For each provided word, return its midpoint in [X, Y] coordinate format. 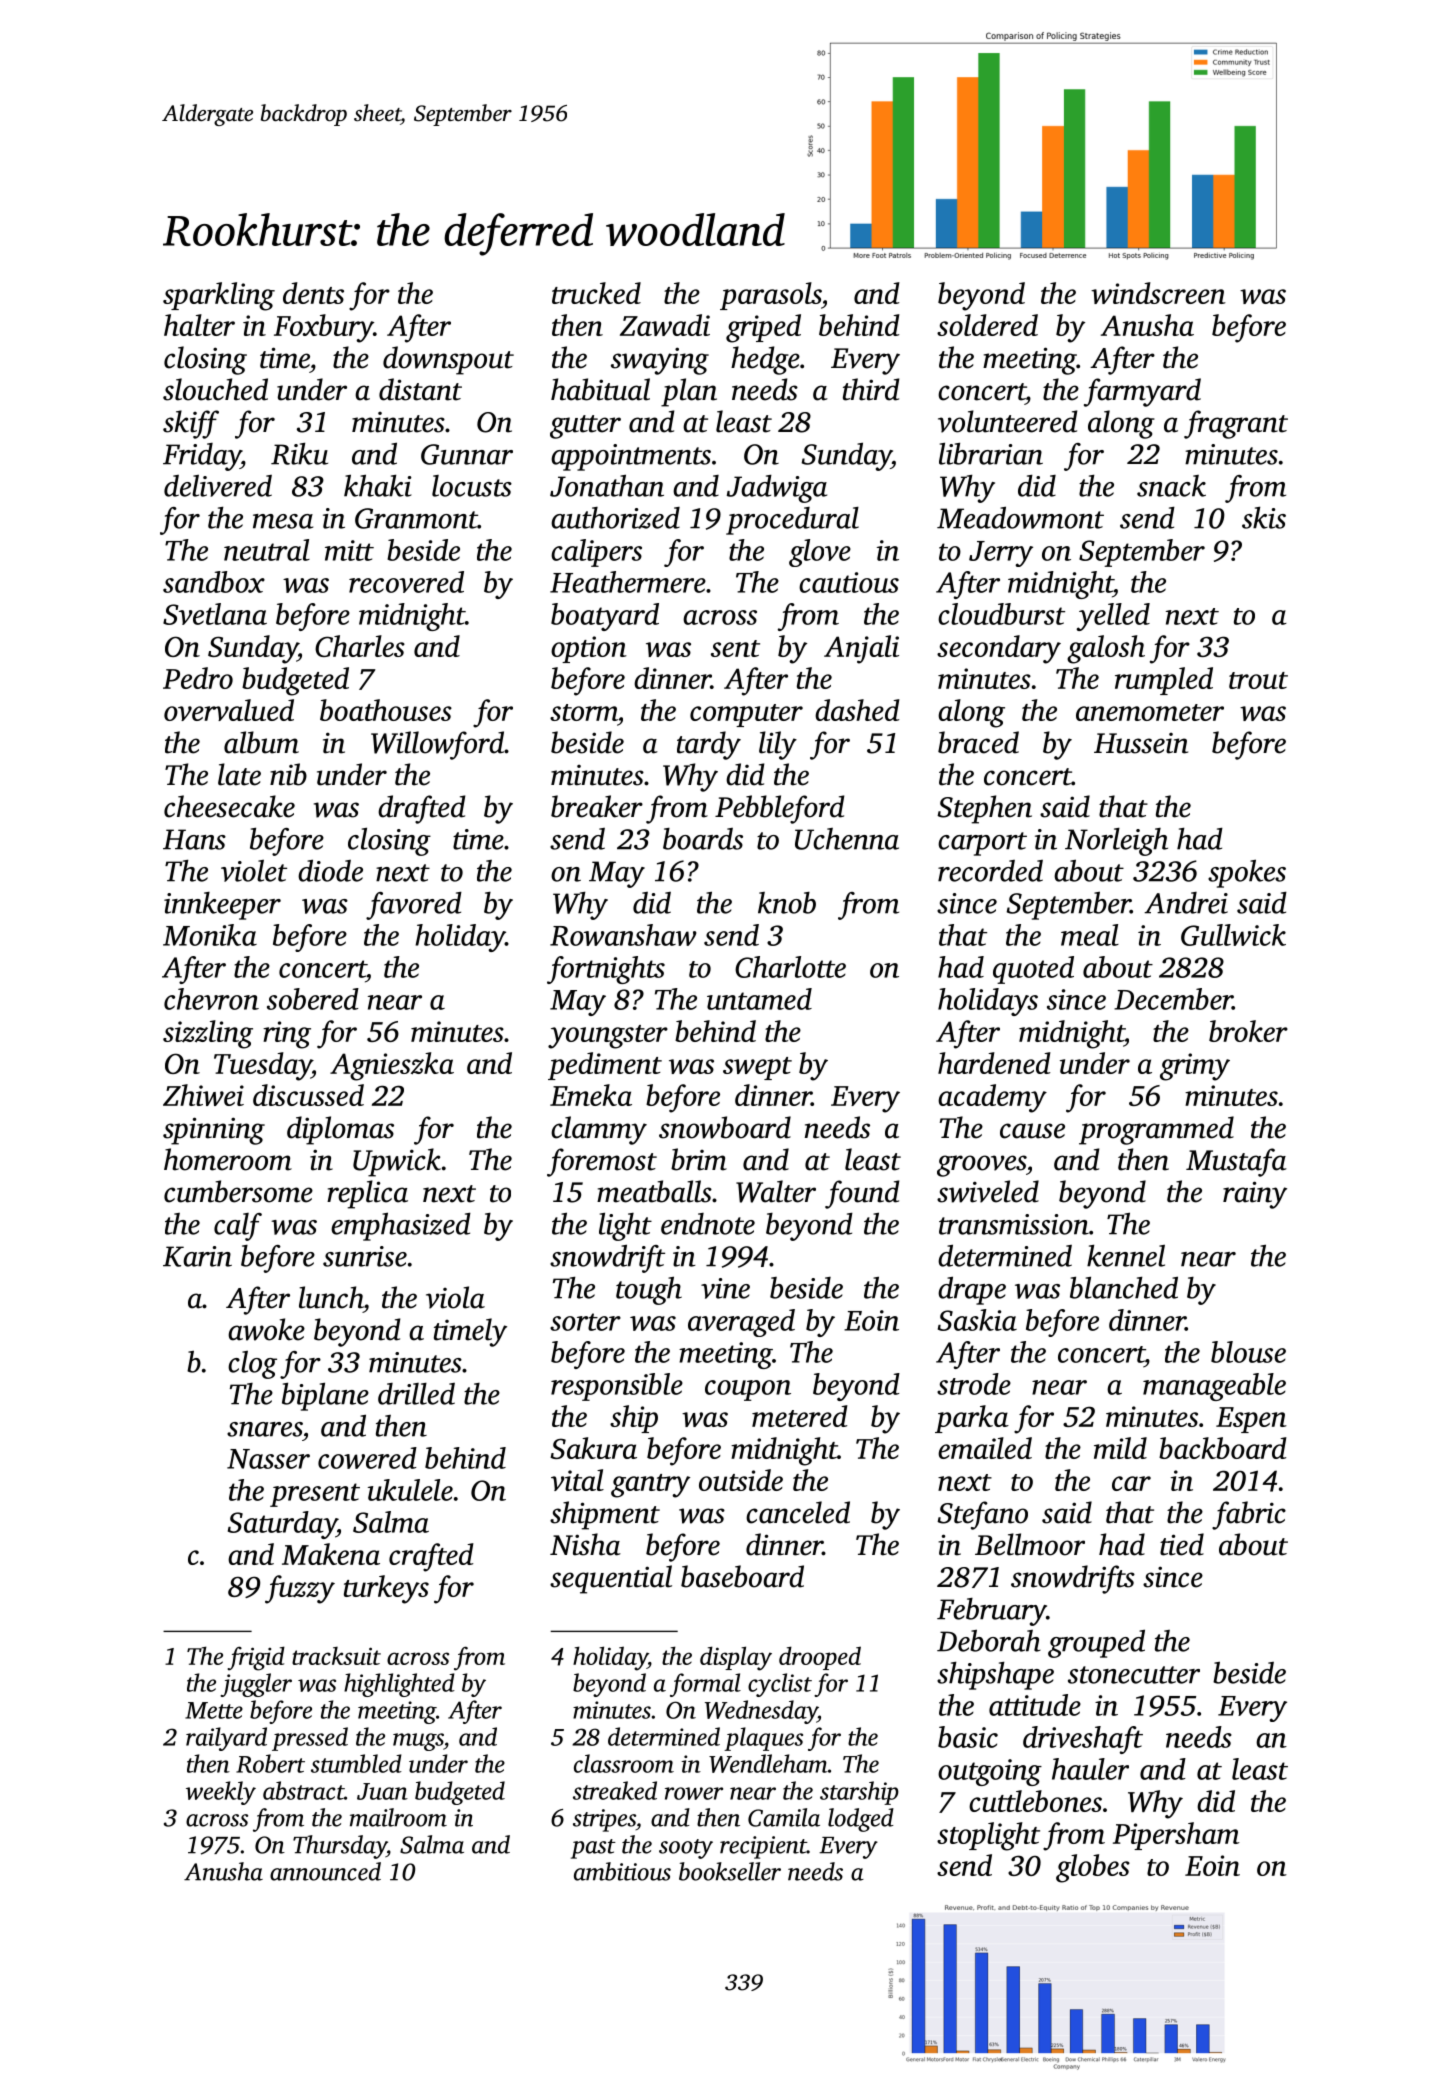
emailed [985, 1448]
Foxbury [324, 328]
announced [325, 1871]
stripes [604, 1820]
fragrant [1236, 424]
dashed [857, 710]
